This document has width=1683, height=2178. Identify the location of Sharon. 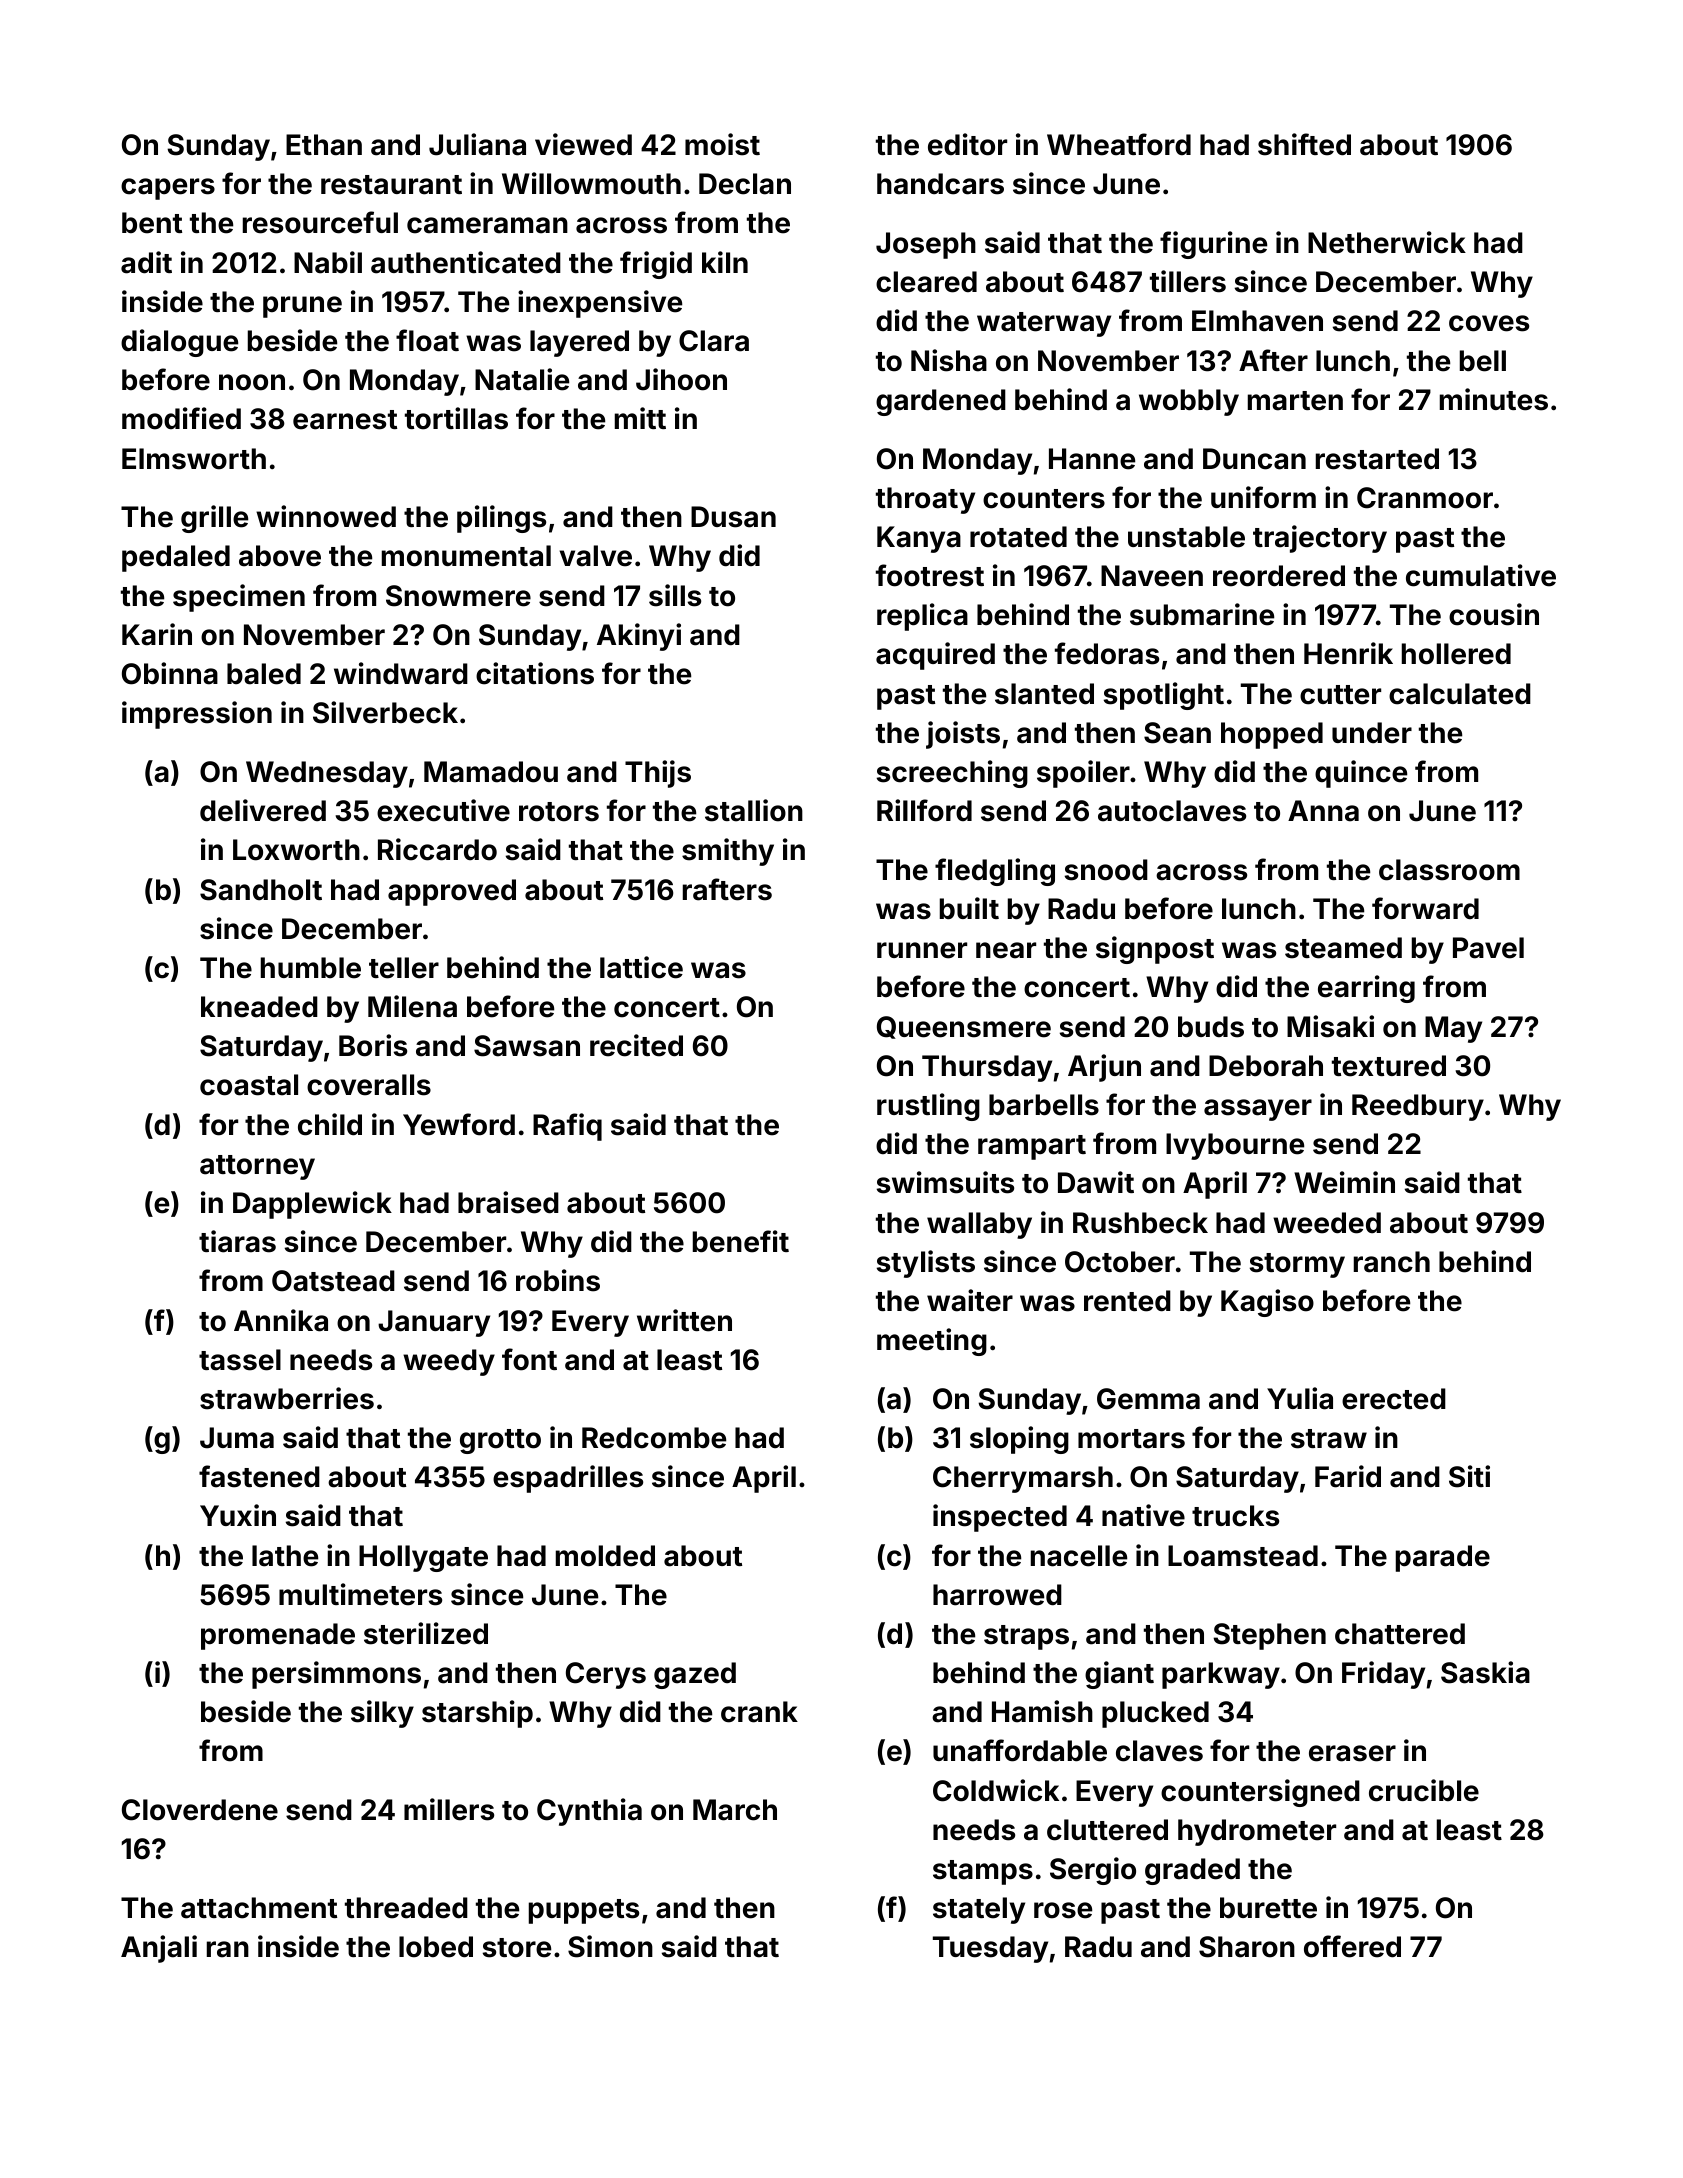
(1247, 1947).
